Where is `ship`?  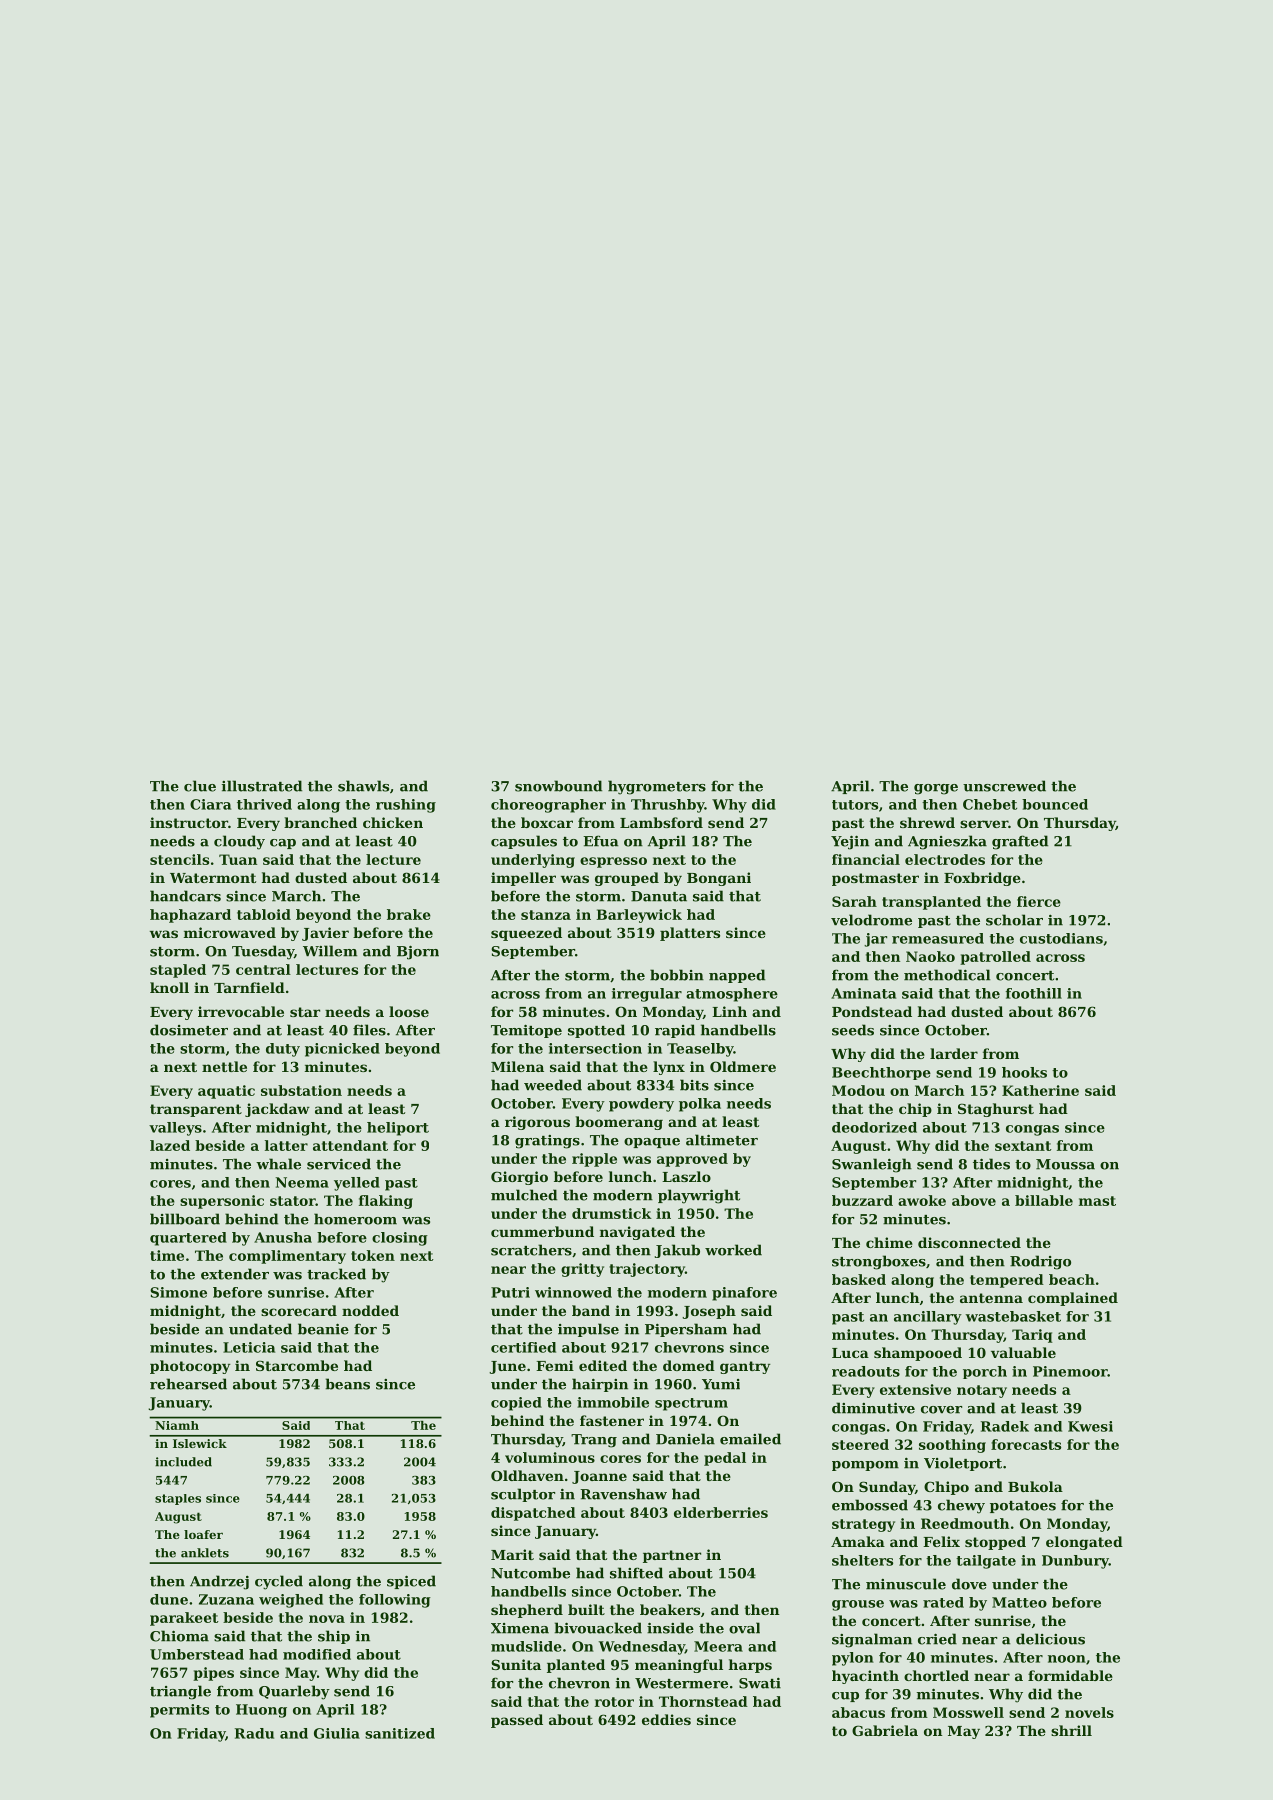 ship is located at coordinates (334, 1637).
